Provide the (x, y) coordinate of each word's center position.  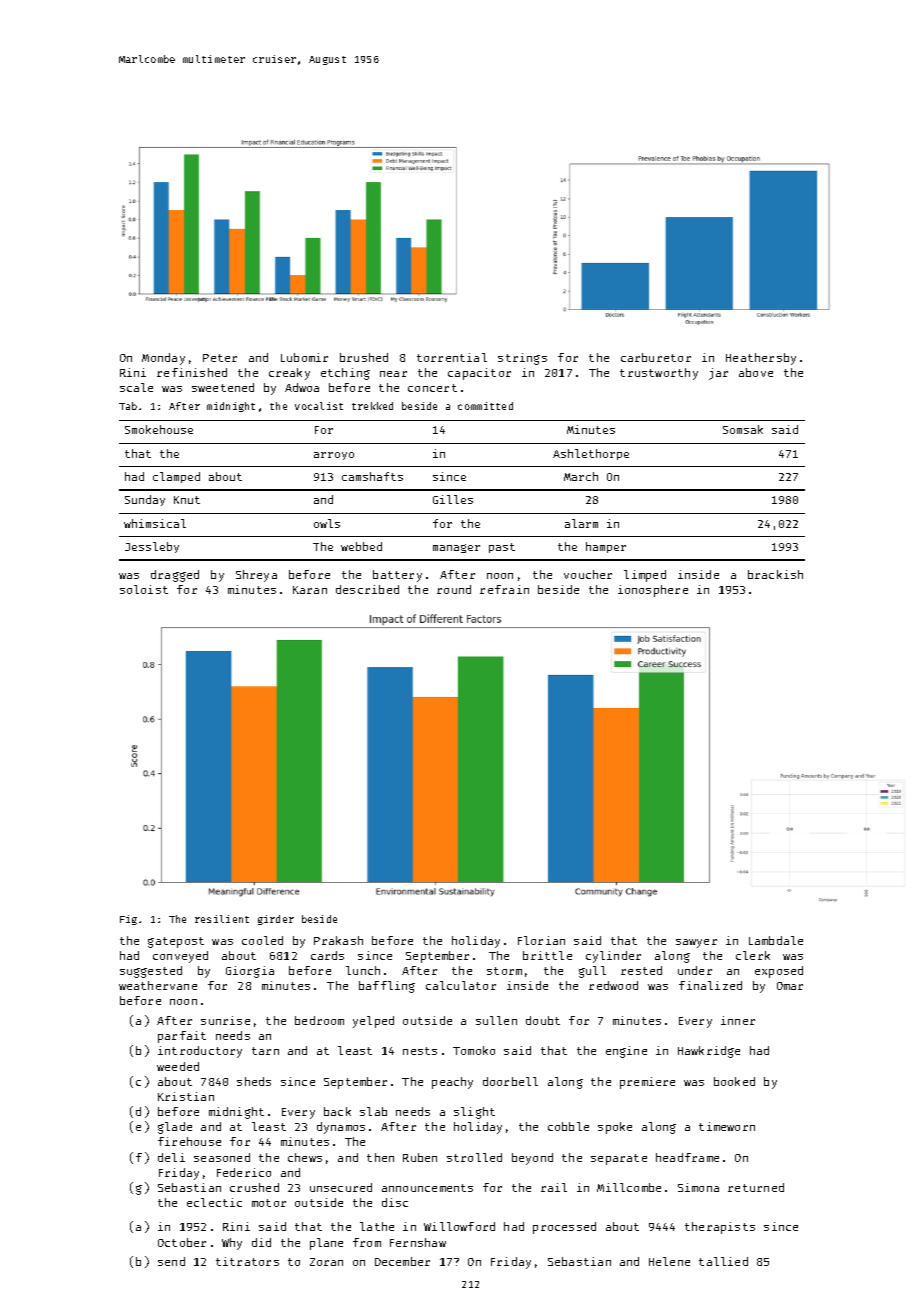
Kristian (186, 1096)
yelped (373, 1022)
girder (276, 920)
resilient (222, 919)
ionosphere (653, 591)
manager (456, 548)
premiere (647, 1083)
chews (305, 1157)
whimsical (155, 523)
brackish (775, 574)
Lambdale (776, 940)
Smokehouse (159, 429)
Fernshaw (418, 1242)
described (367, 589)
